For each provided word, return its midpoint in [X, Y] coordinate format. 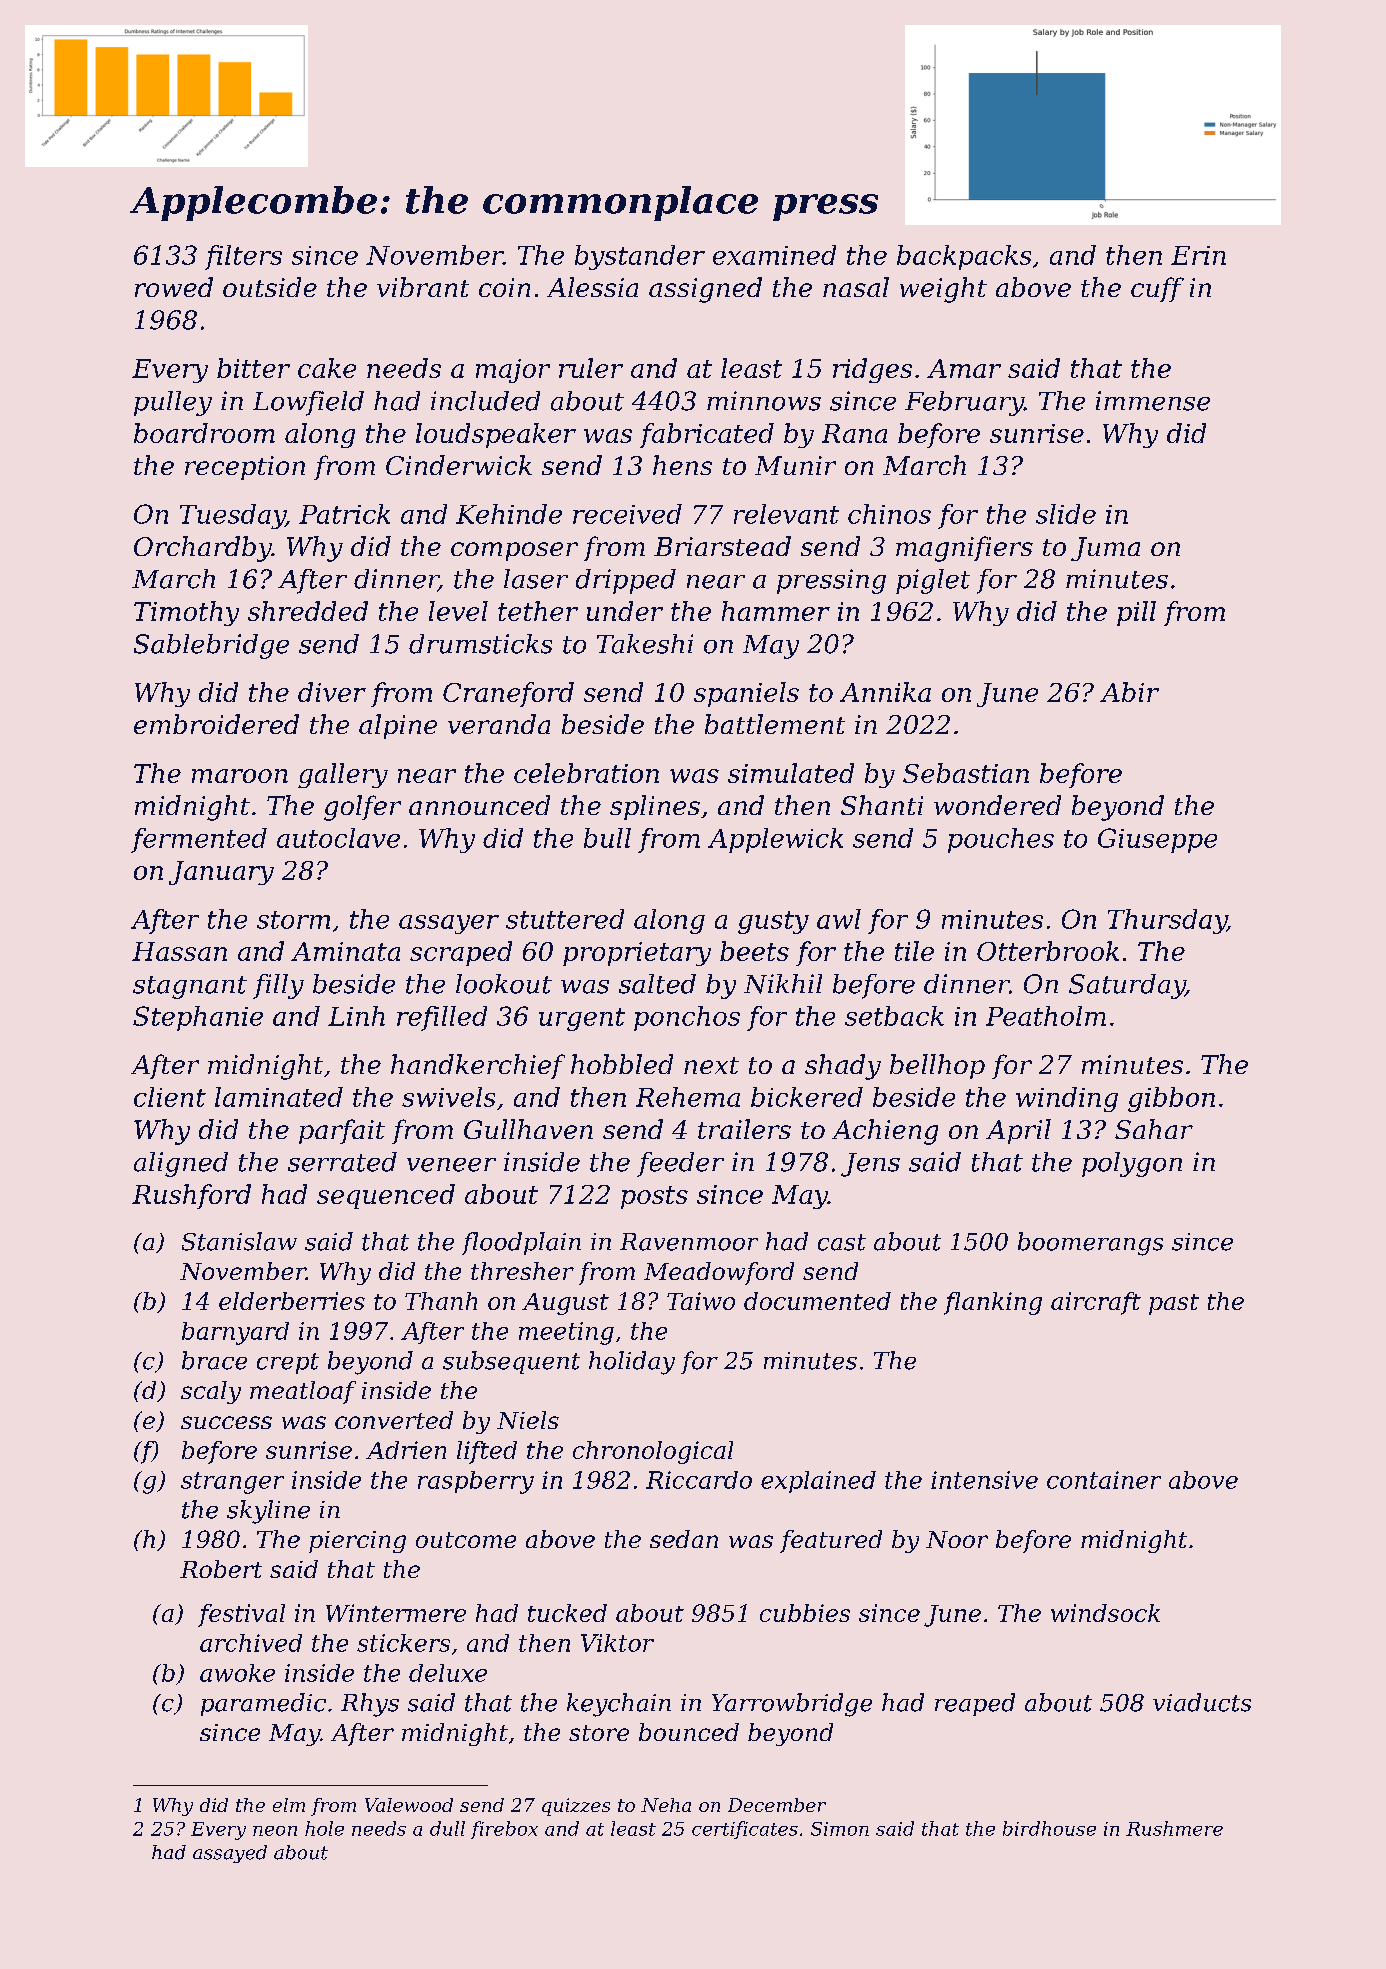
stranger [232, 1483]
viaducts [1202, 1702]
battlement [775, 724]
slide [1066, 514]
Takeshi [645, 644]
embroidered [216, 724]
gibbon [1171, 1099]
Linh [356, 1016]
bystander [640, 257]
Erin [1198, 255]
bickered [807, 1097]
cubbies [805, 1613]
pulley [173, 403]
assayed [230, 1854]
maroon [240, 776]
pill [1136, 613]
